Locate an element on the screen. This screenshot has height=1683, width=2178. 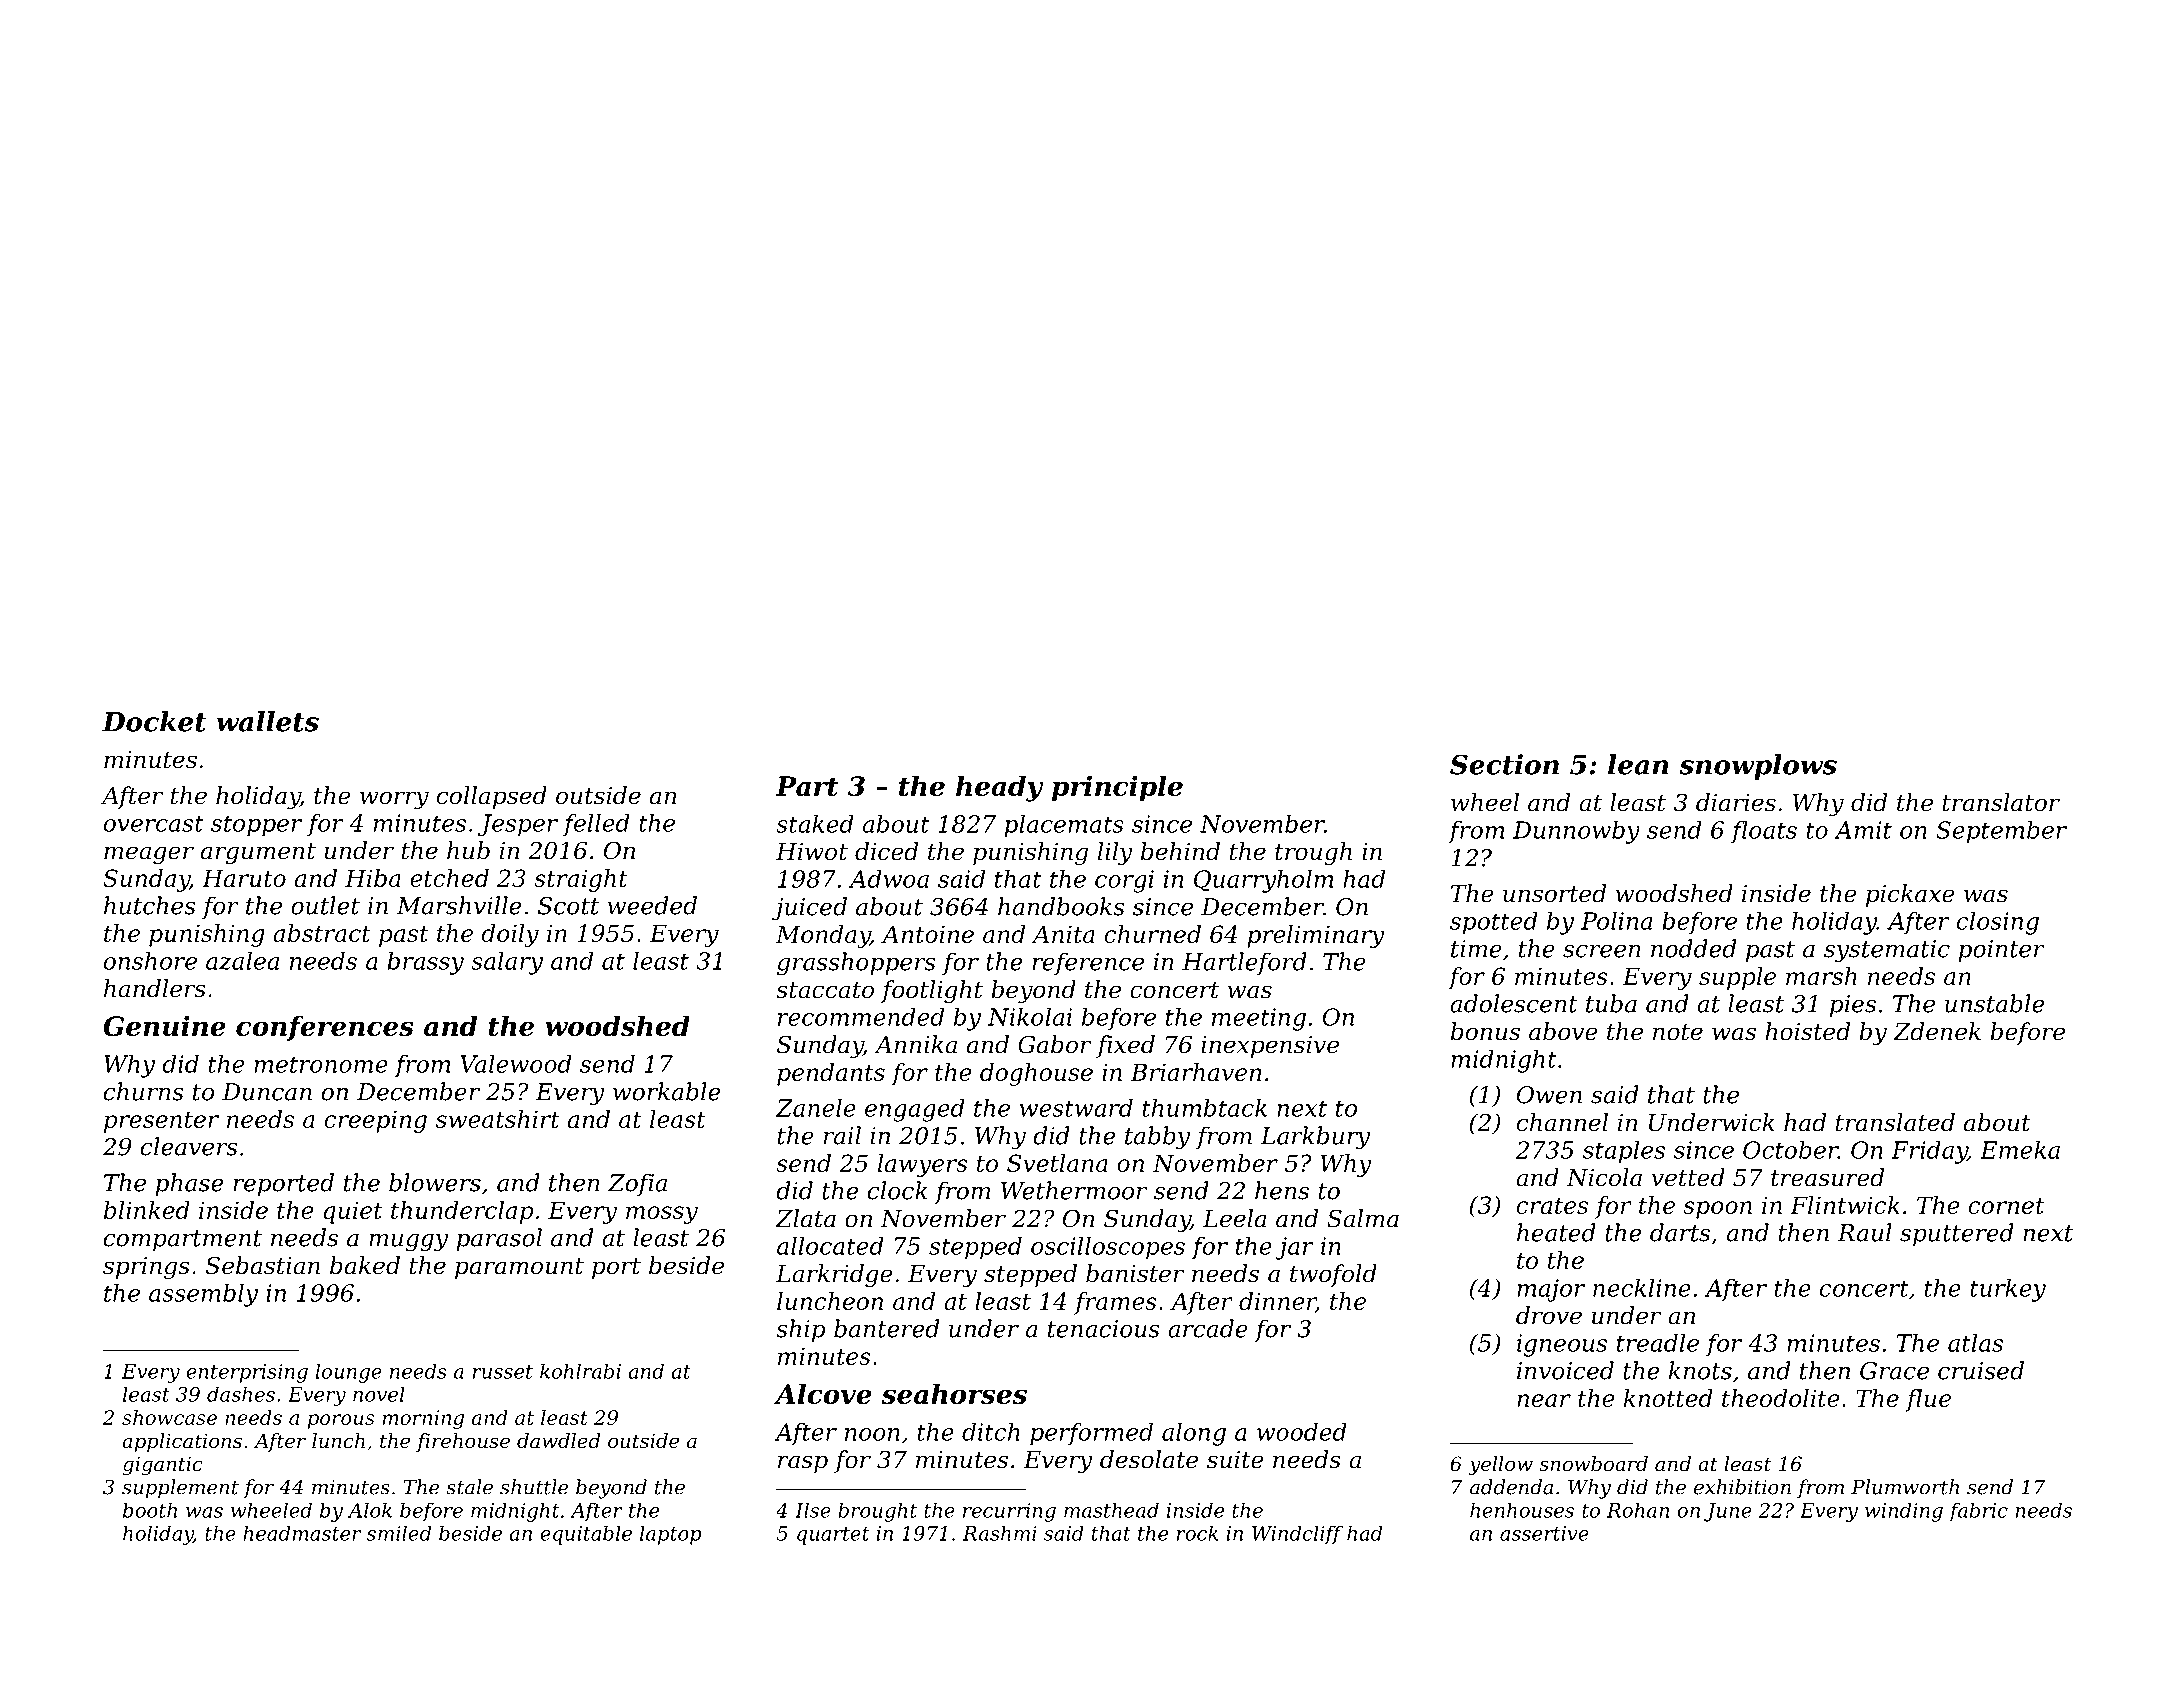
Leela is located at coordinates (1235, 1218).
